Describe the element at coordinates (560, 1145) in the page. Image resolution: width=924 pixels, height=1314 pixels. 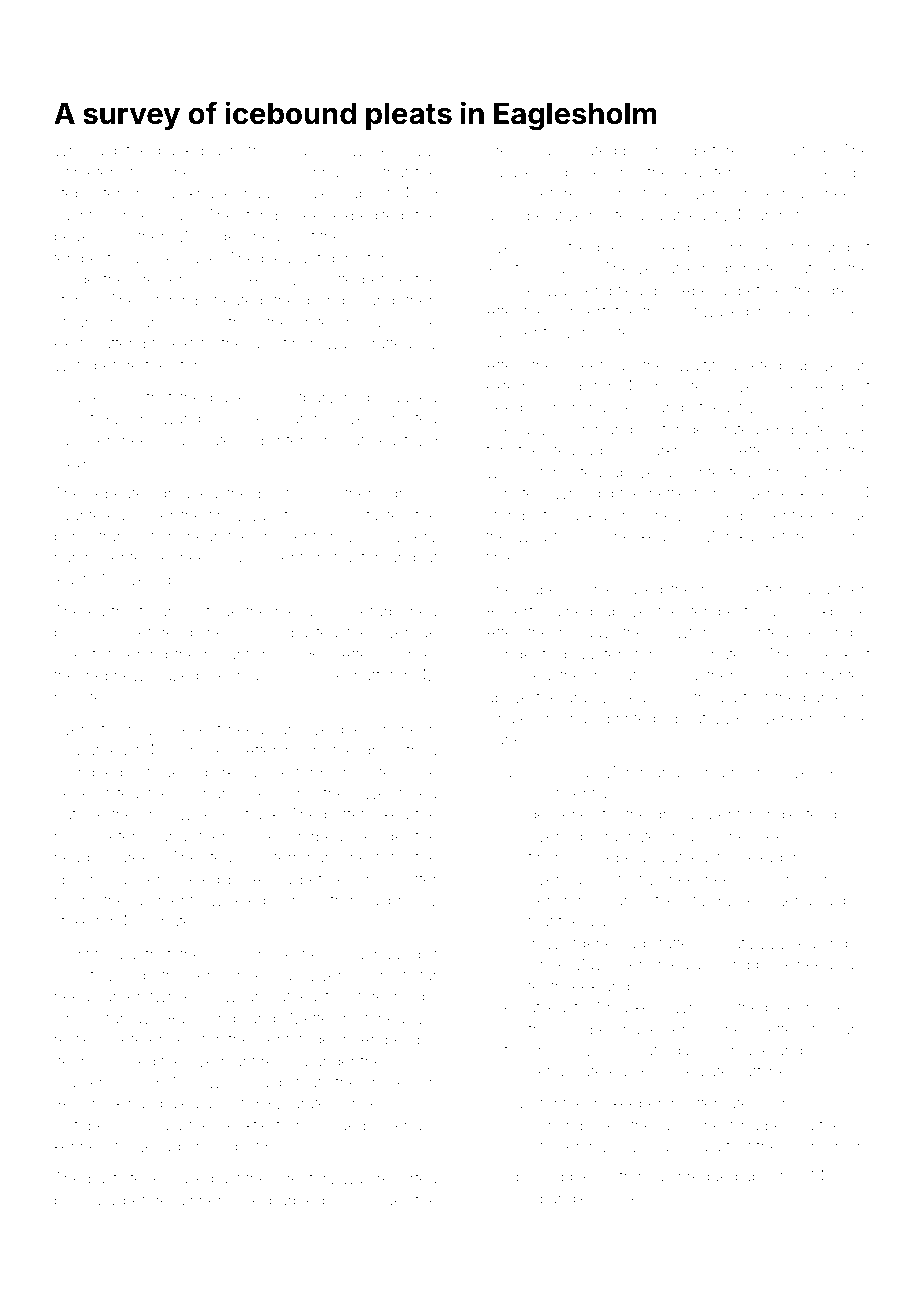
I see `folder` at that location.
